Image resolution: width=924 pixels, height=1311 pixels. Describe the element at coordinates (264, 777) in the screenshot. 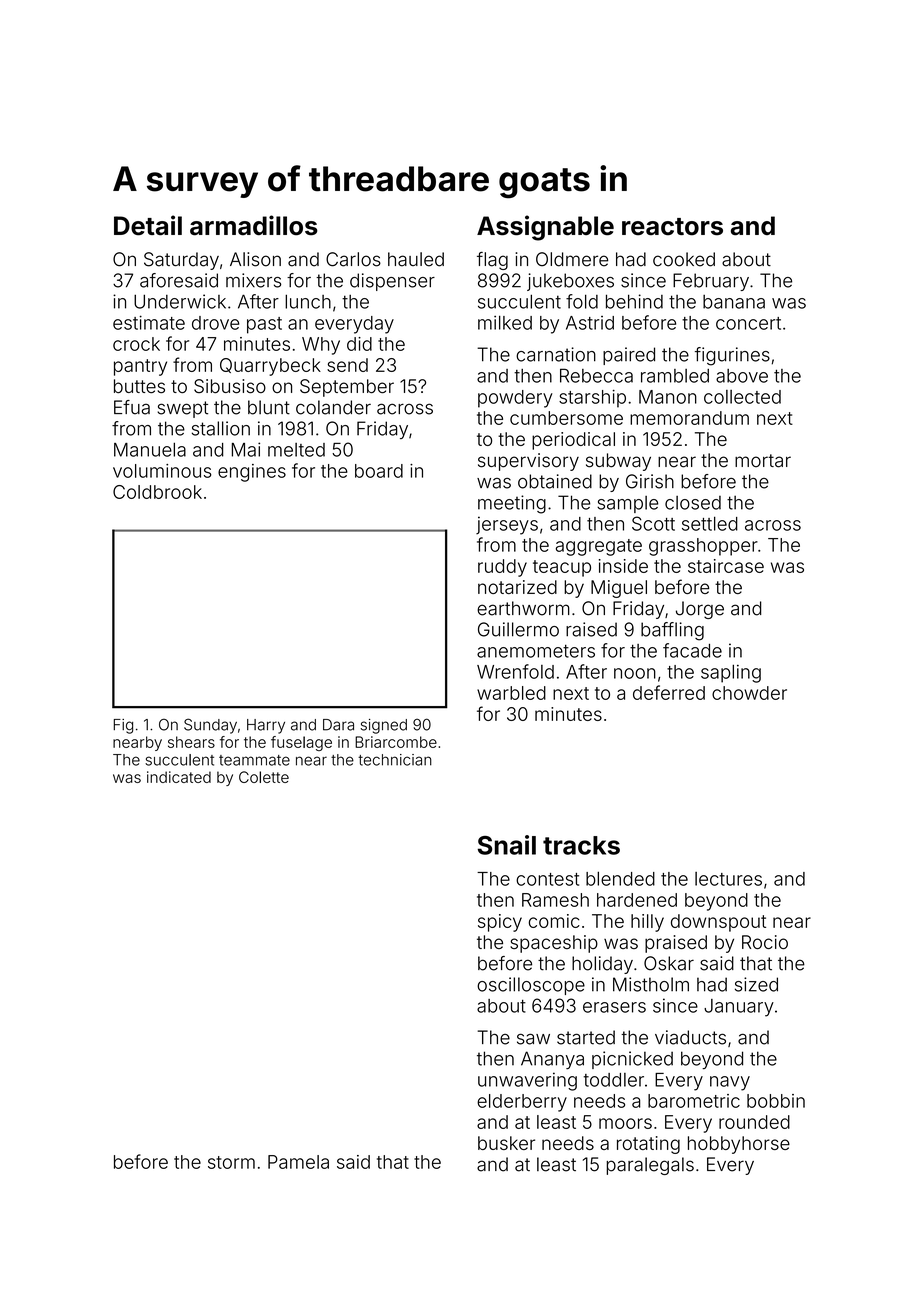

I see `Colette` at that location.
